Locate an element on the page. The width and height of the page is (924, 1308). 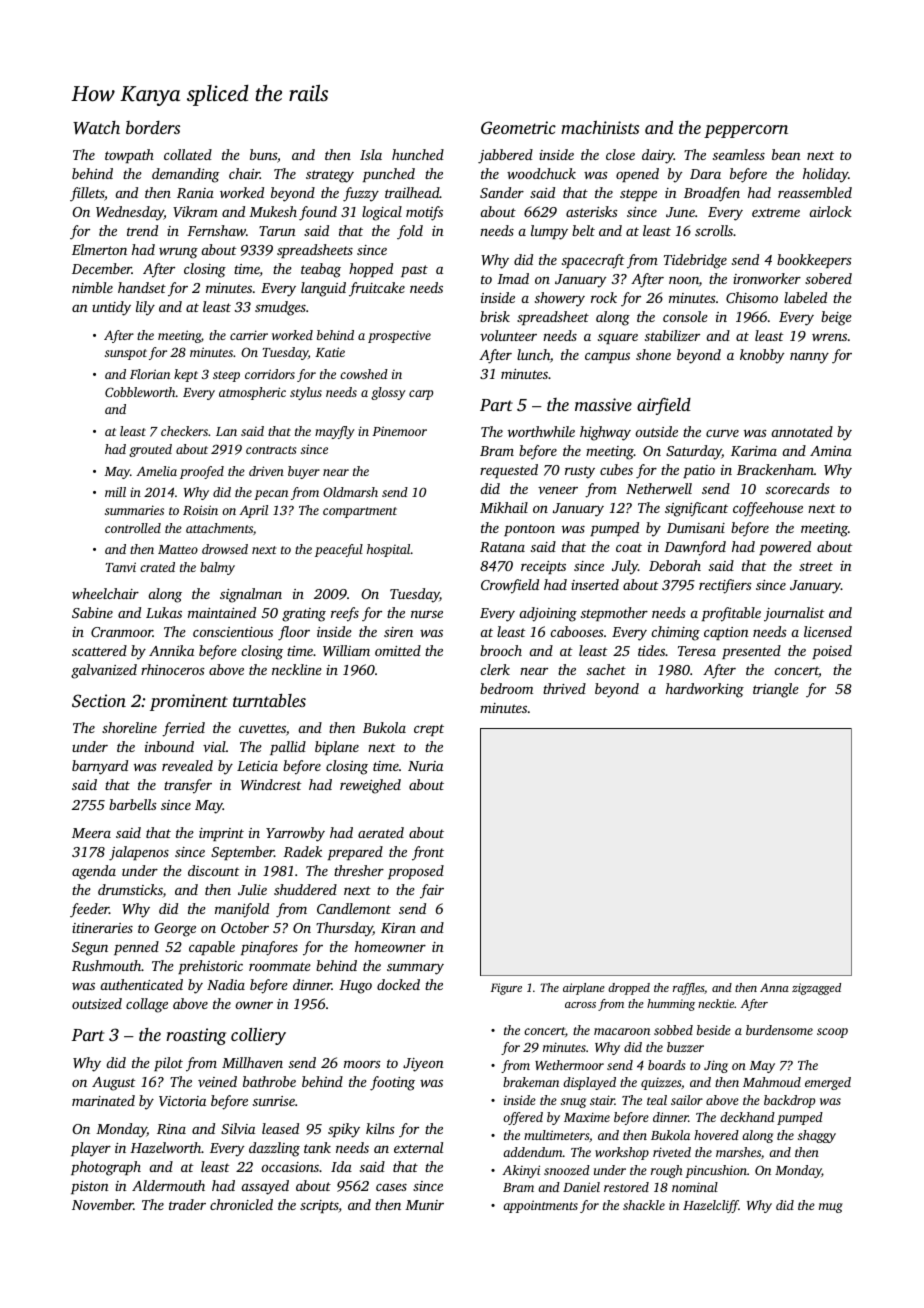
hardworking is located at coordinates (705, 690).
